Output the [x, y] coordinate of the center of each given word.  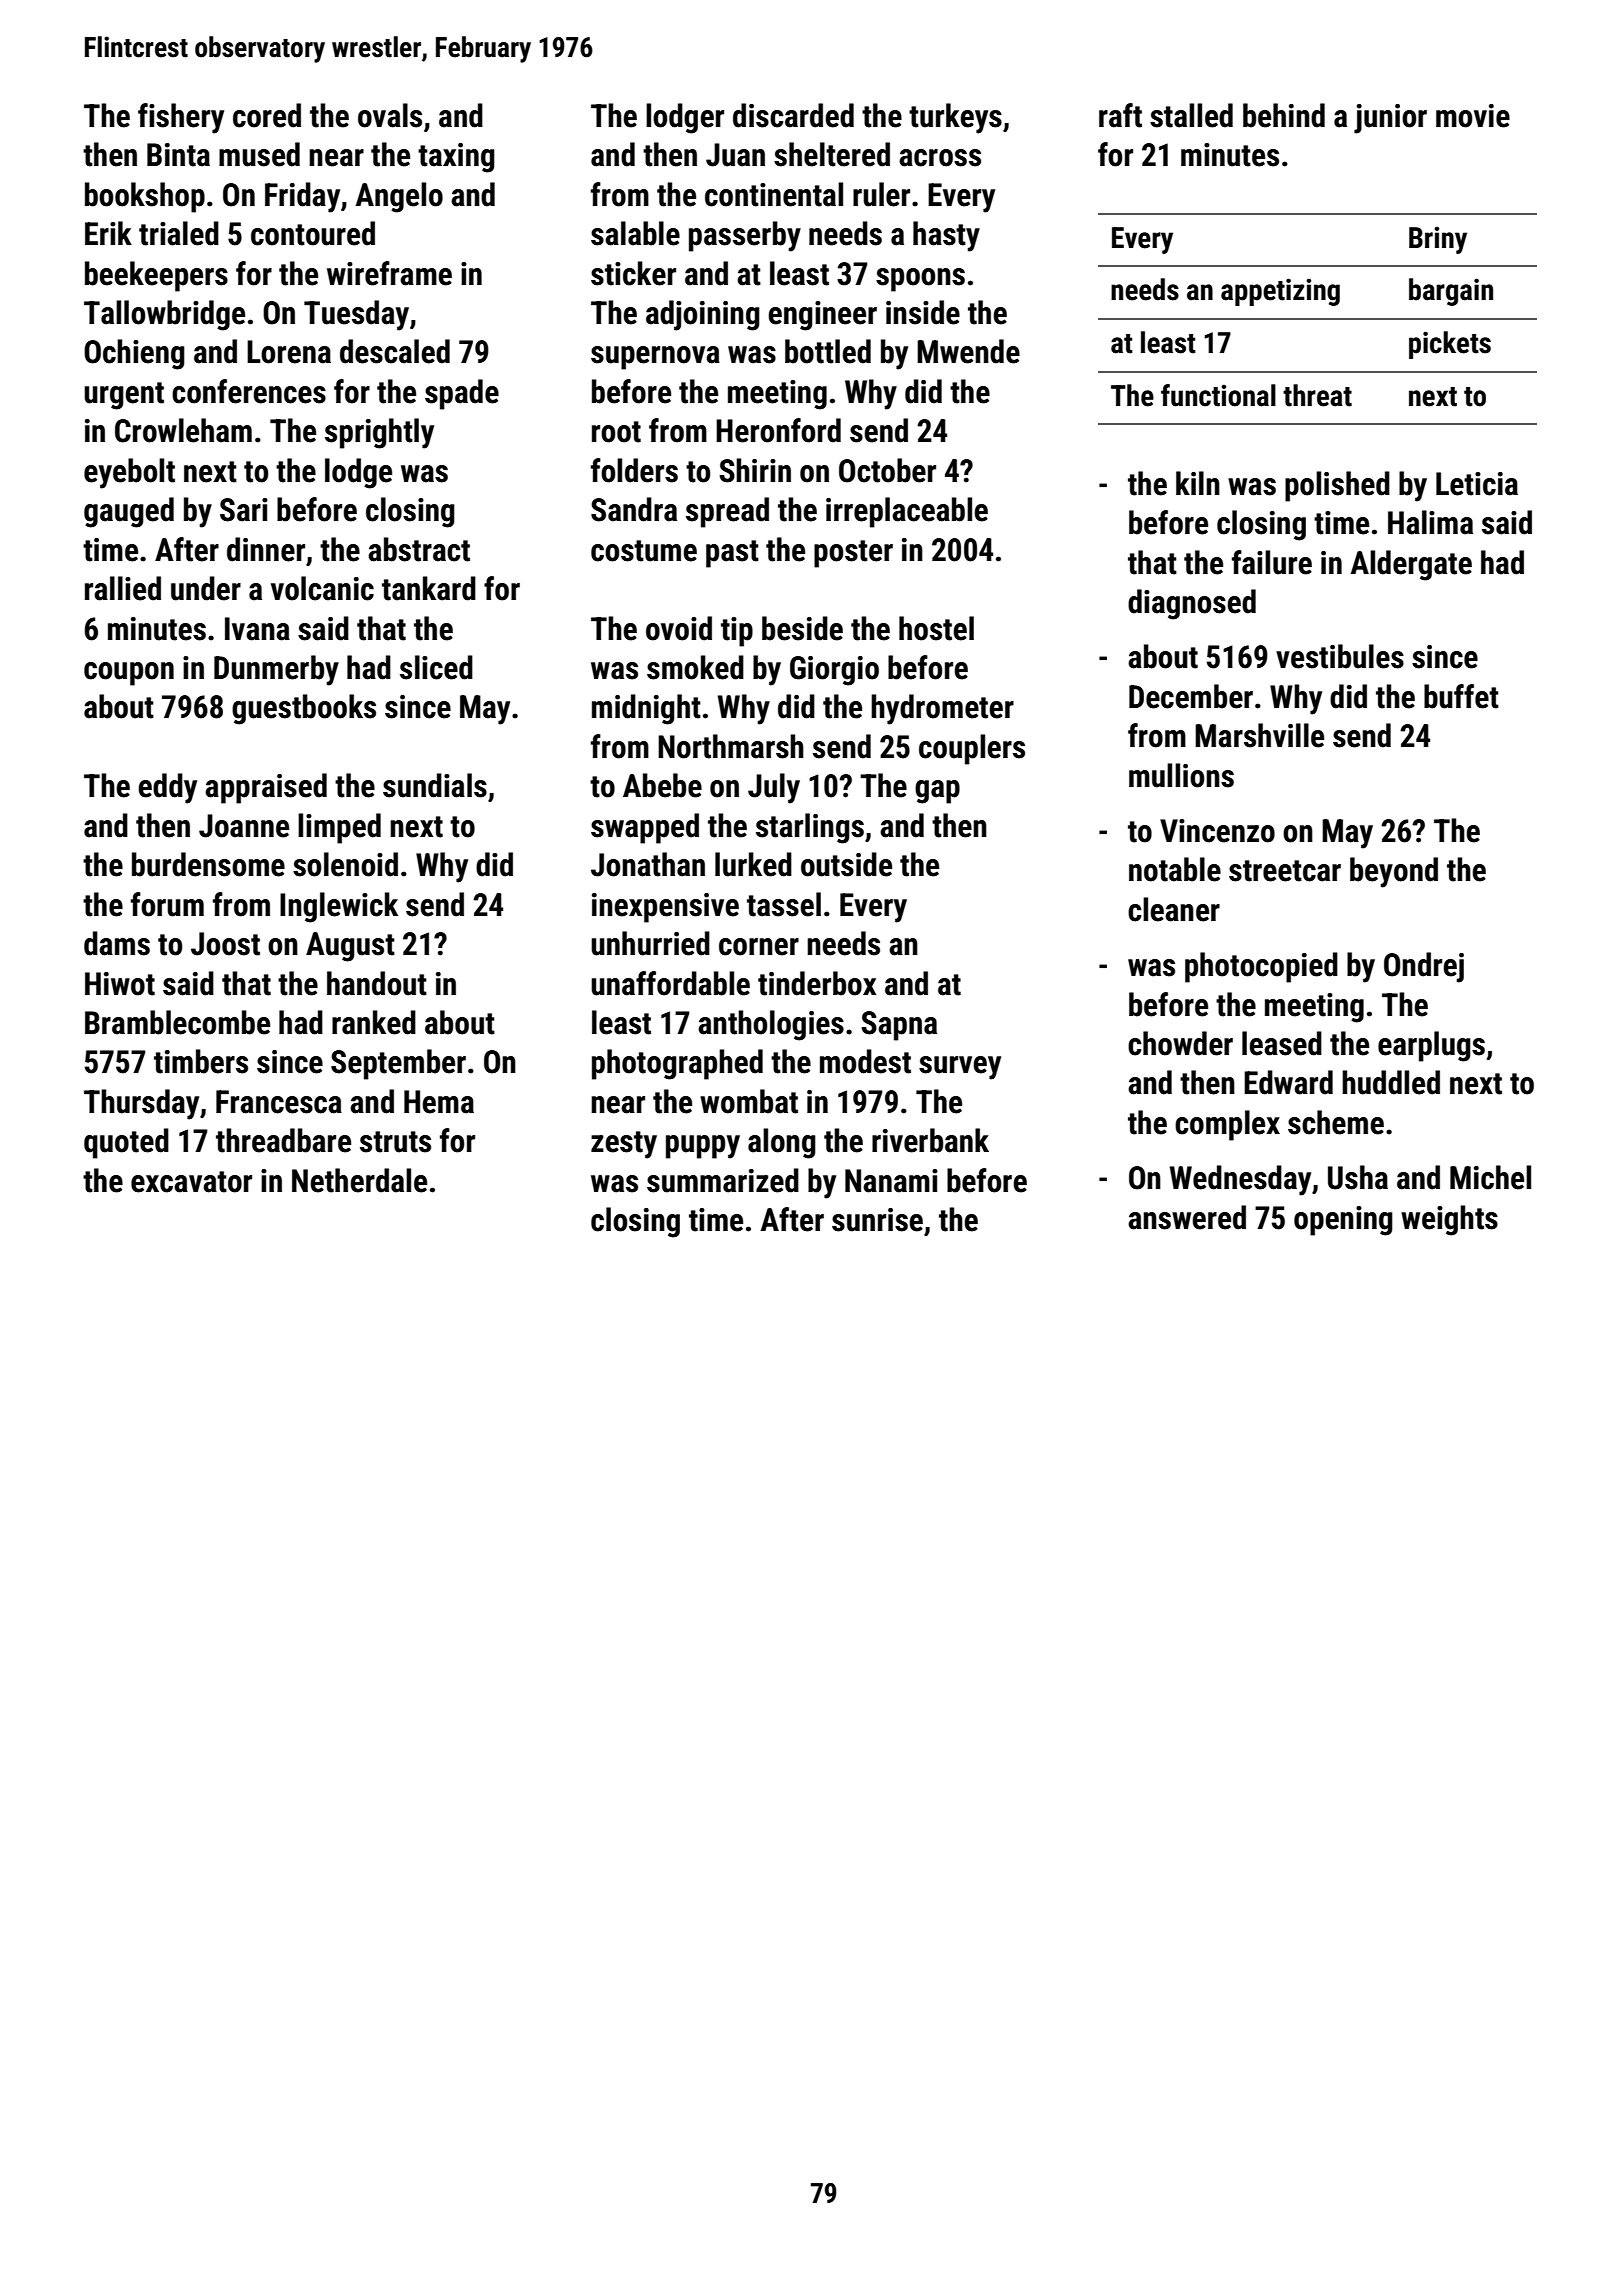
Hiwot [120, 984]
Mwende [968, 351]
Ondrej [1424, 967]
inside [923, 312]
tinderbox [817, 983]
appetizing [1280, 292]
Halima [1430, 522]
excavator [191, 1182]
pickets [1450, 345]
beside [802, 628]
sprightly [379, 433]
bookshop [145, 197]
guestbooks [304, 709]
